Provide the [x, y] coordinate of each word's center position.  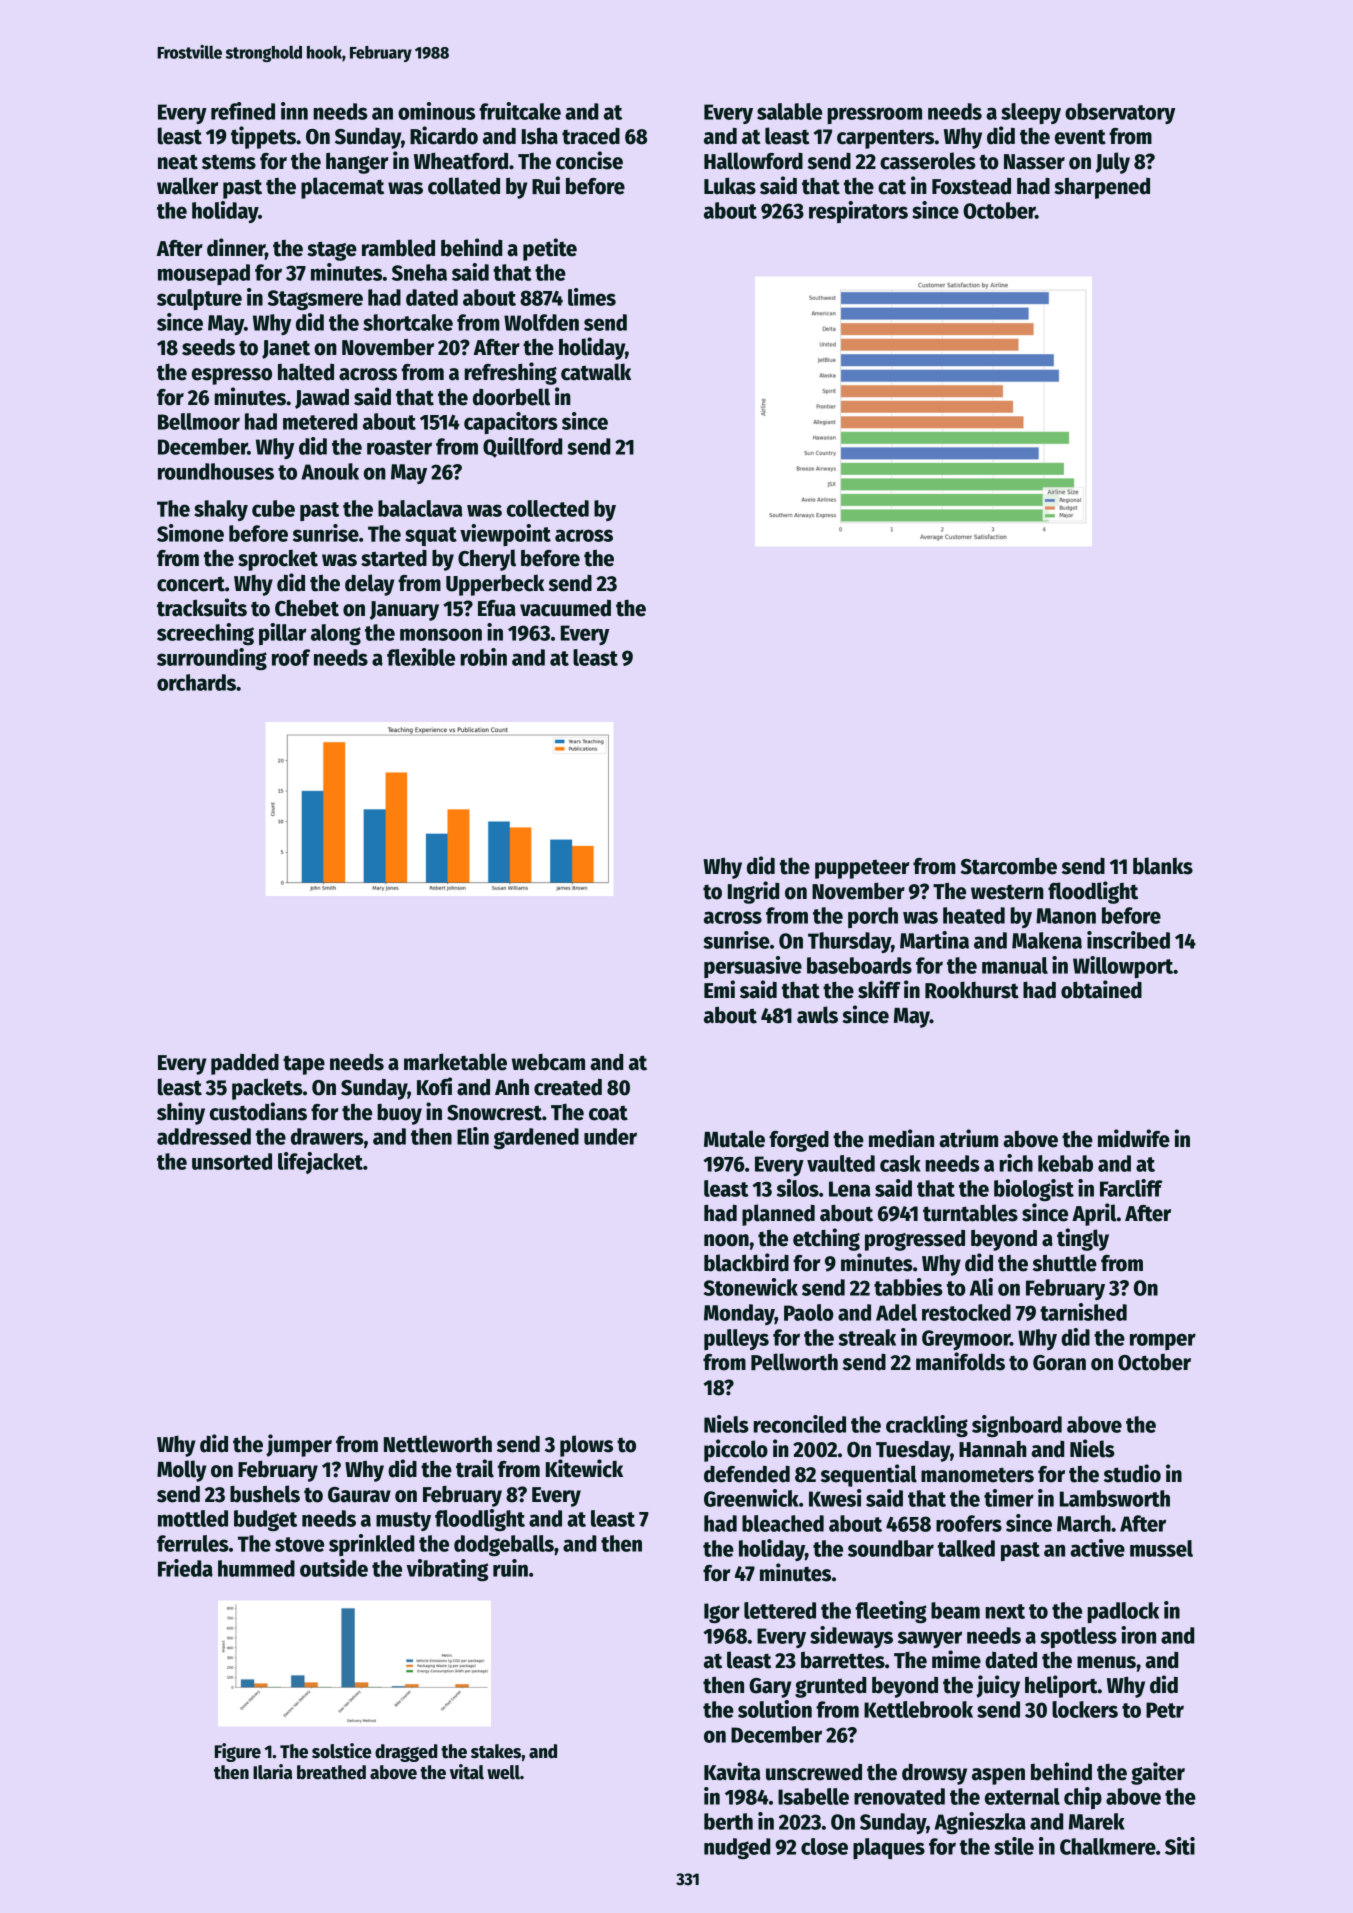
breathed [331, 1772]
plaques [889, 1848]
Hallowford [753, 161]
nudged [737, 1848]
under [610, 1136]
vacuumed [565, 608]
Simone [190, 533]
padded [245, 1064]
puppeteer [862, 869]
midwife [1134, 1138]
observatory [1120, 113]
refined [243, 111]
